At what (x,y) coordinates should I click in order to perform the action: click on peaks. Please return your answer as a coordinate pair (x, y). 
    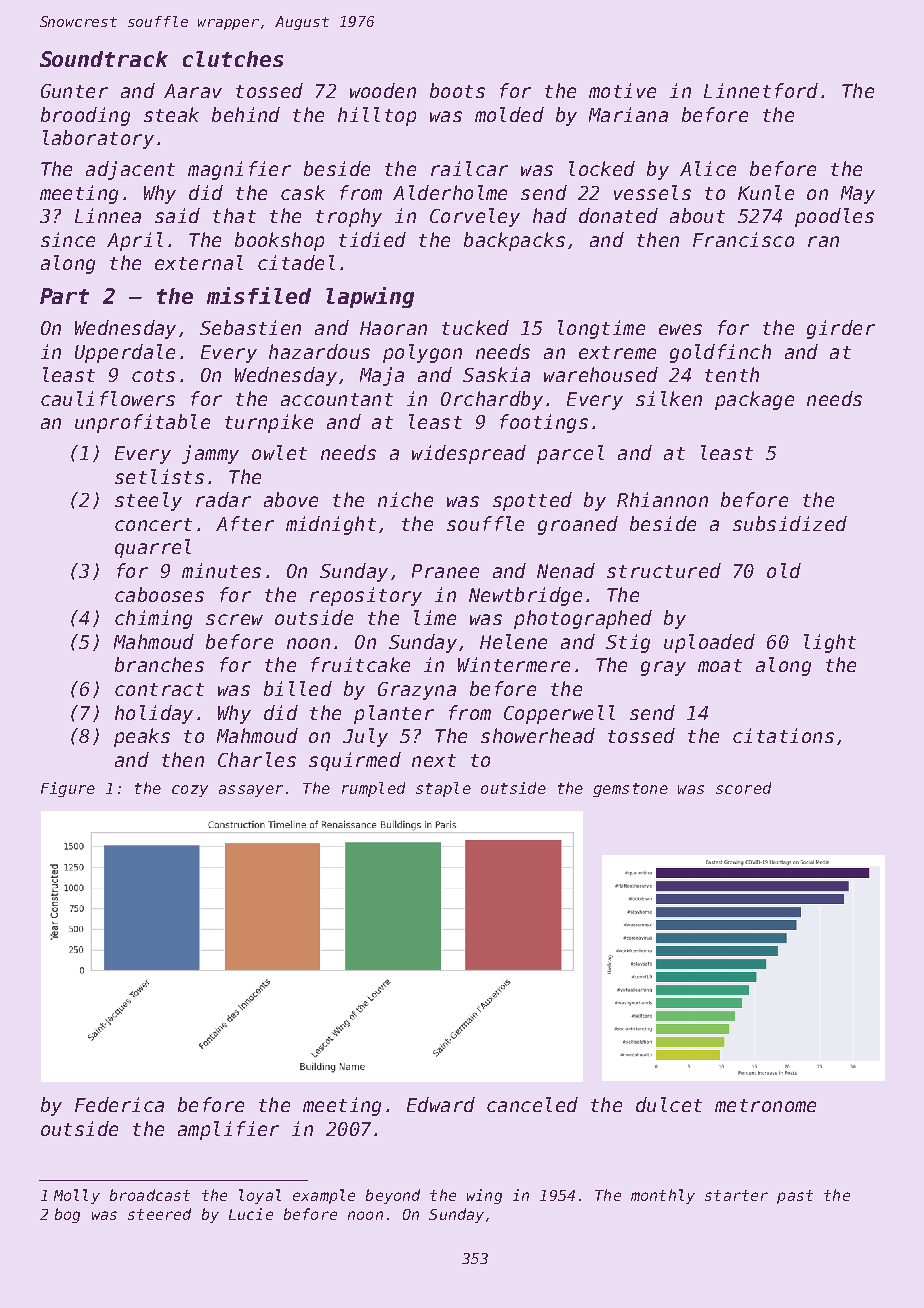
    Looking at the image, I should click on (142, 737).
